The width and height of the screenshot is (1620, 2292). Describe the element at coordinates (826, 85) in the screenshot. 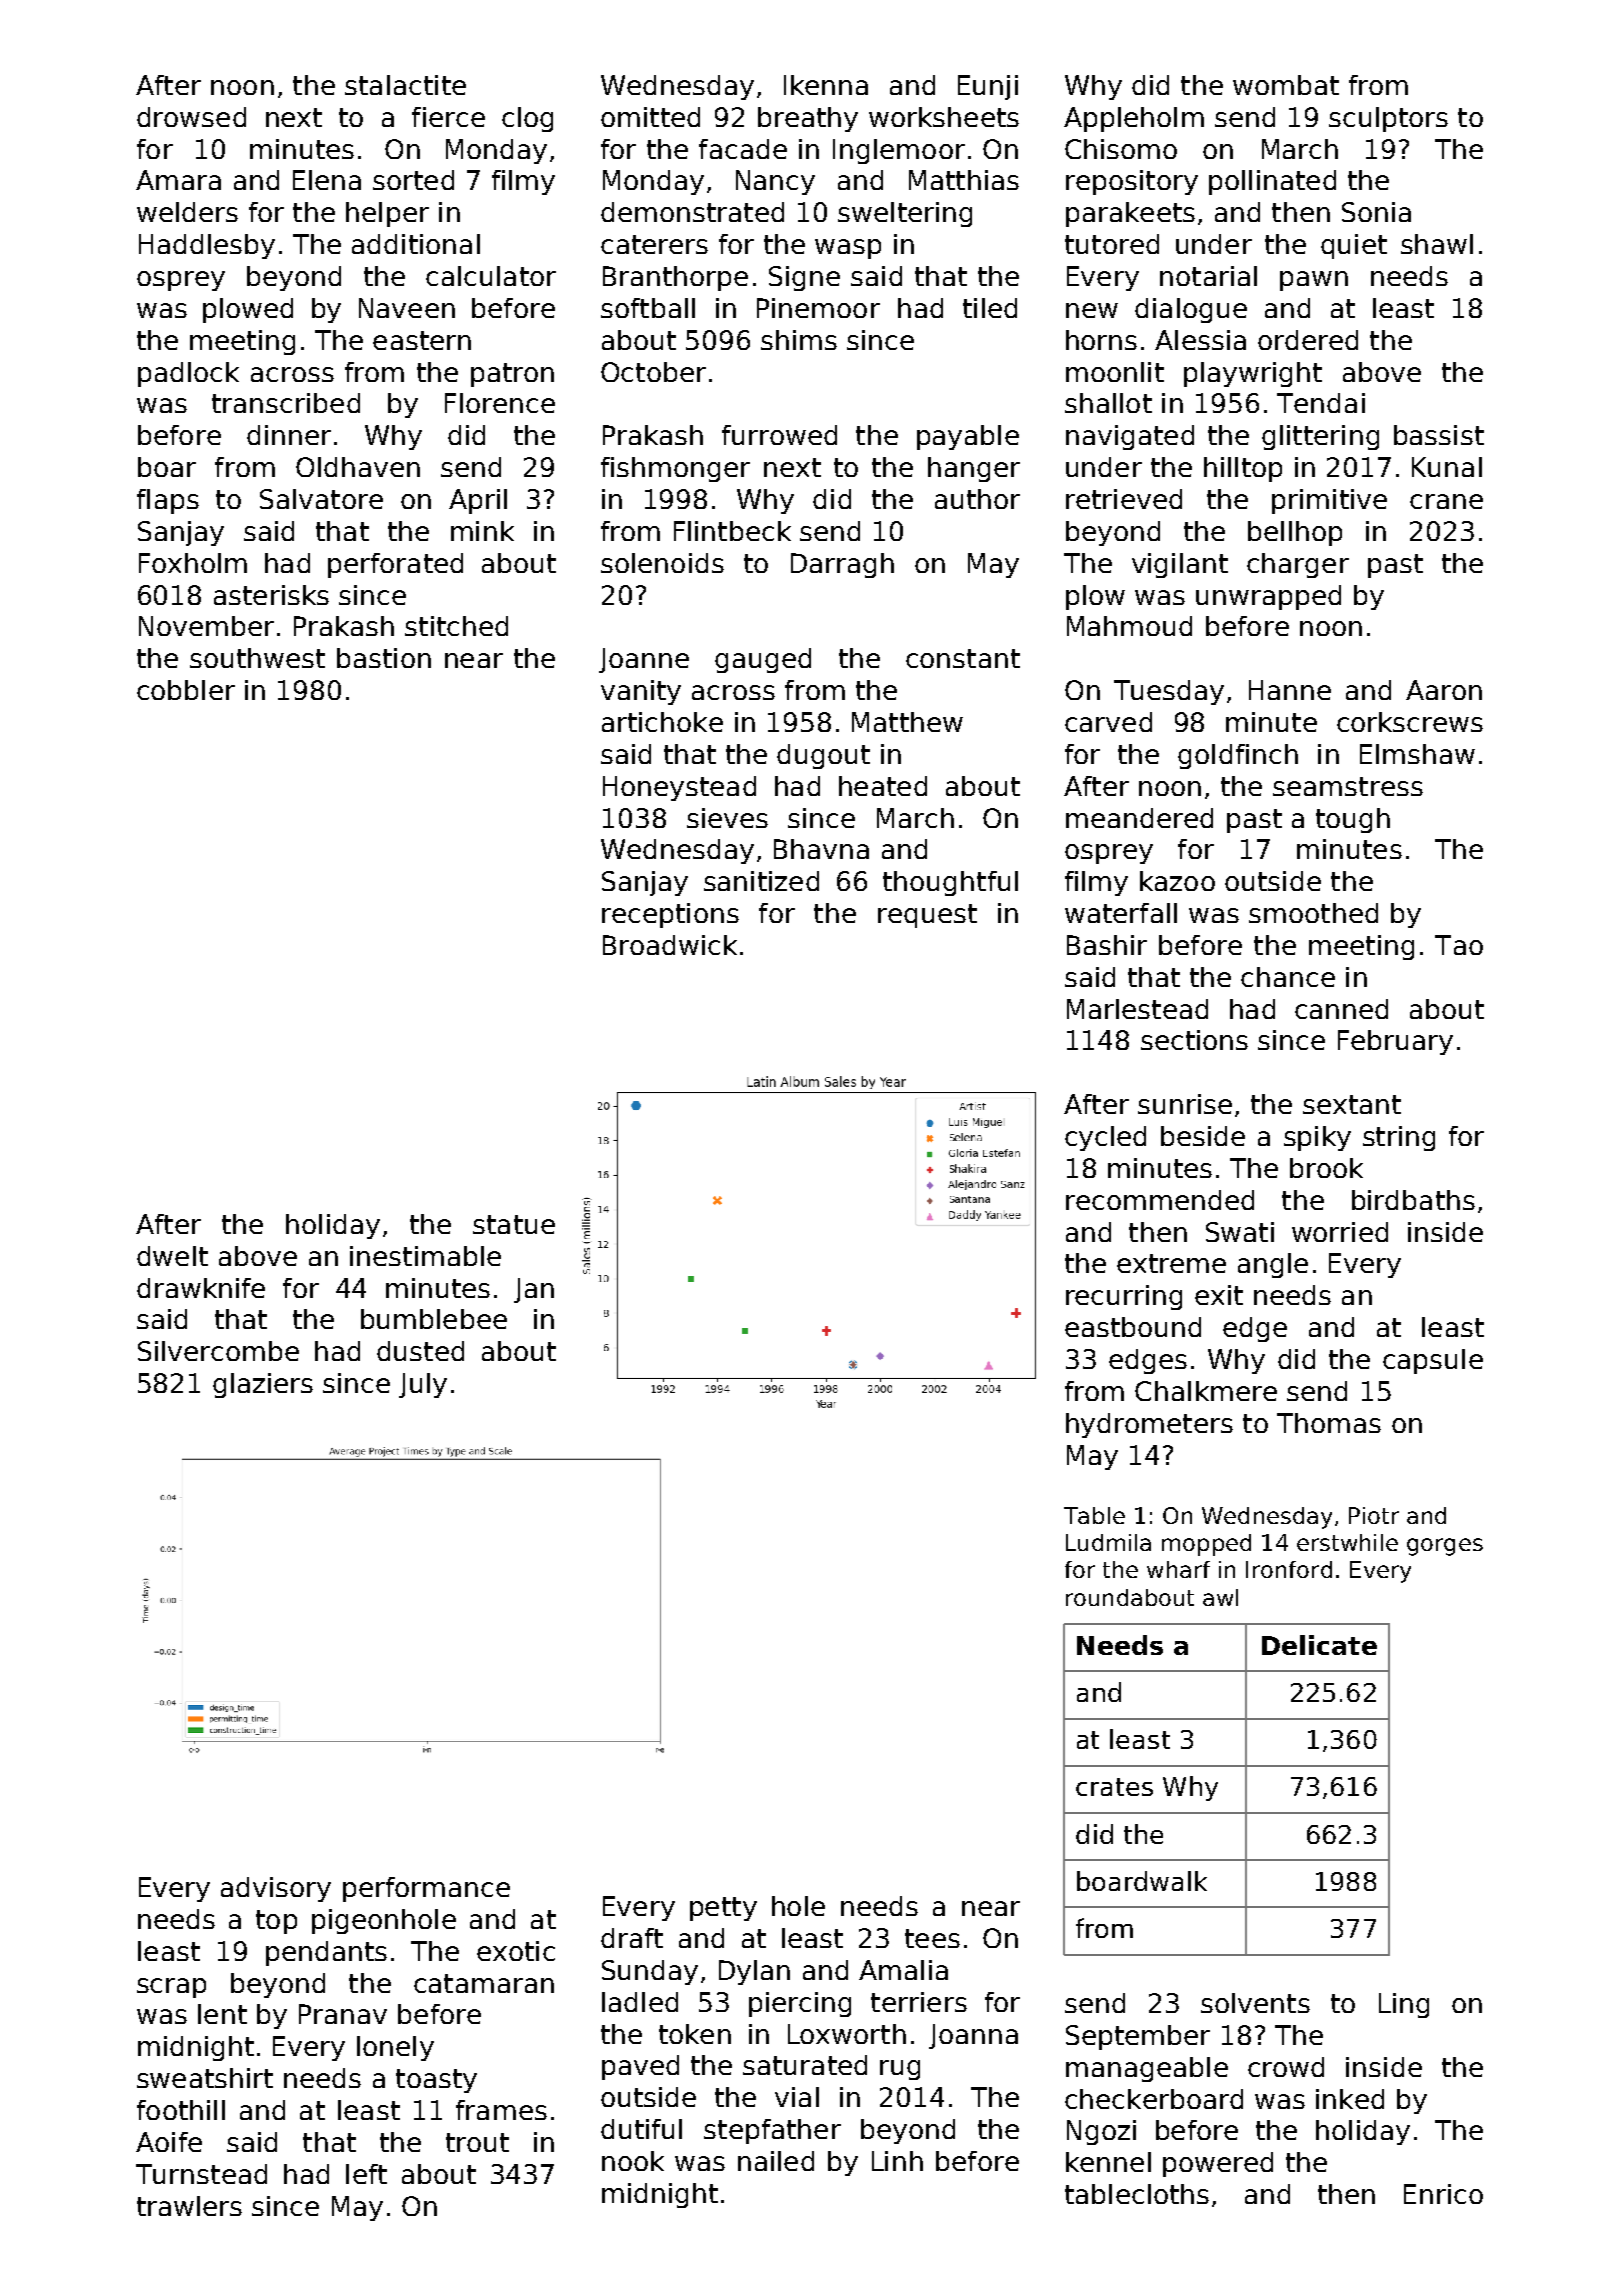

I see `Ikenna` at that location.
